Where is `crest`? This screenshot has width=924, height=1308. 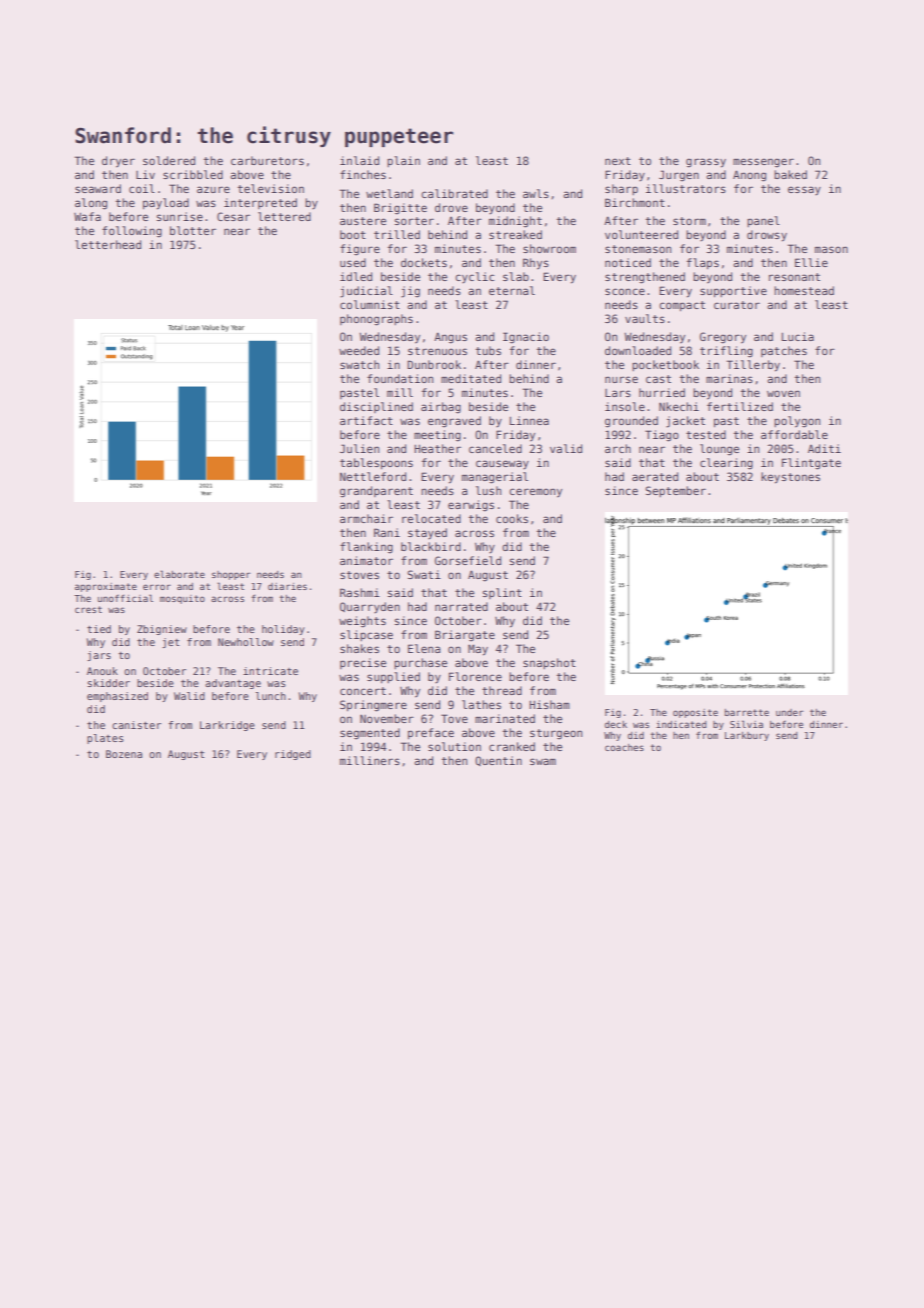
crest is located at coordinates (88, 609).
